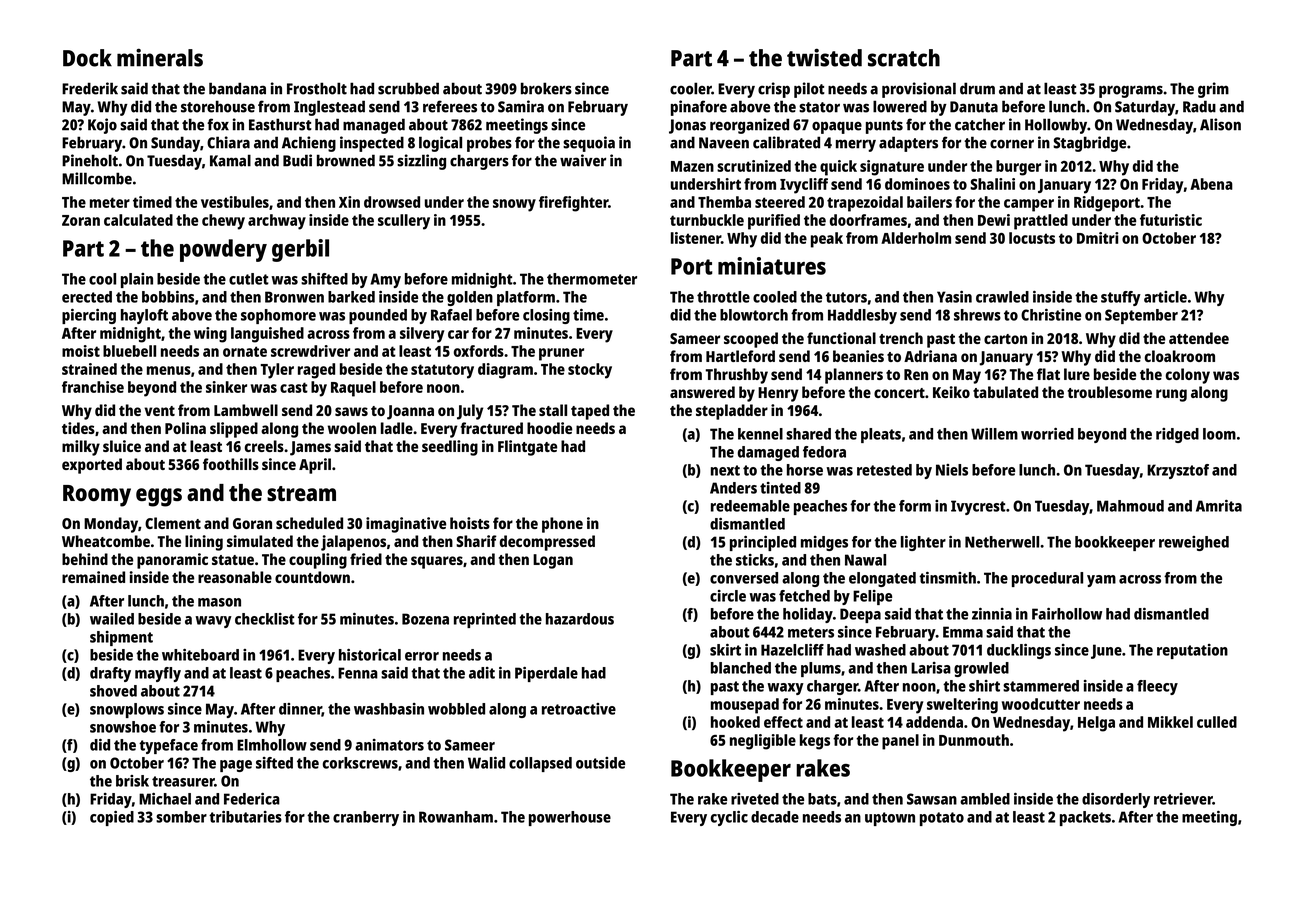  Describe the element at coordinates (733, 488) in the document. I see `Anders` at that location.
